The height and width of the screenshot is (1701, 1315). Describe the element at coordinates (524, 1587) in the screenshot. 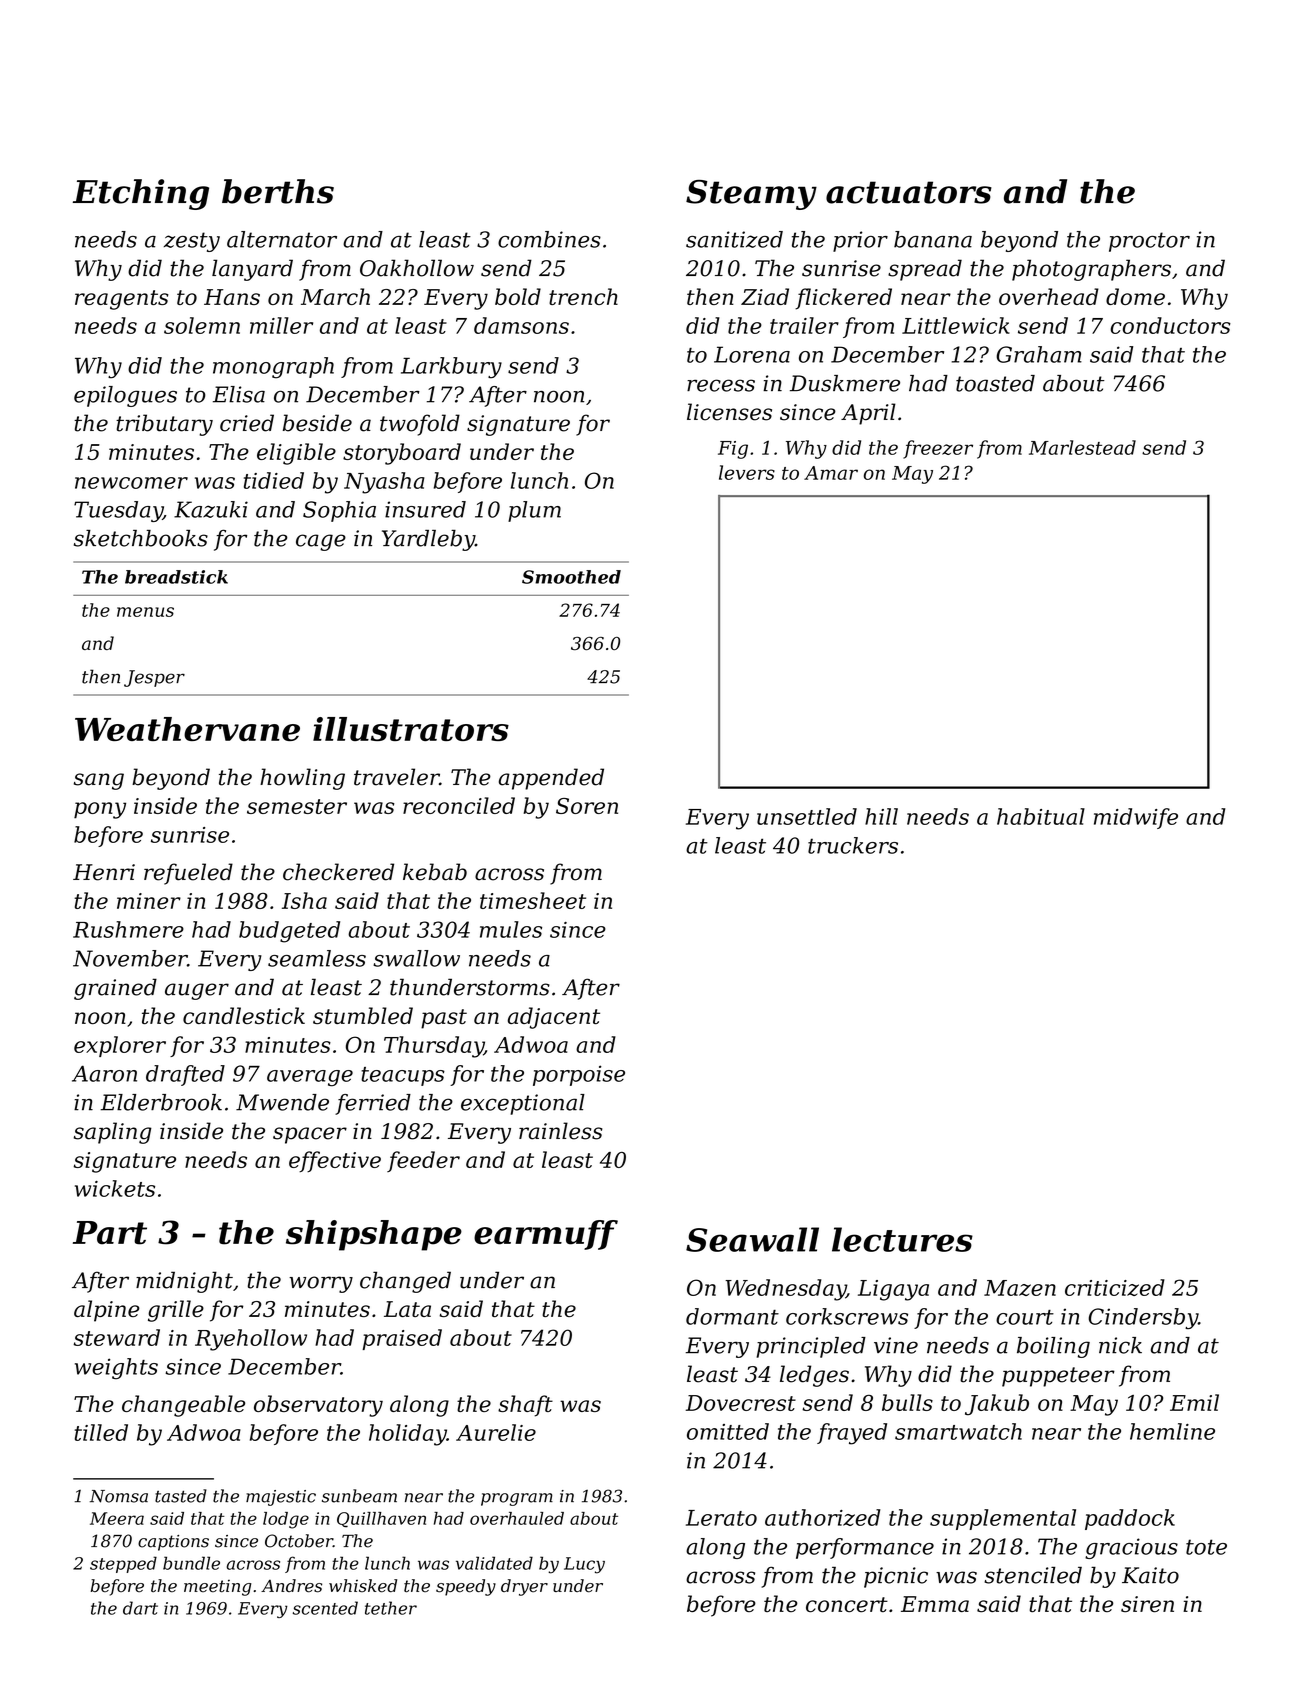

I see `dryer` at that location.
